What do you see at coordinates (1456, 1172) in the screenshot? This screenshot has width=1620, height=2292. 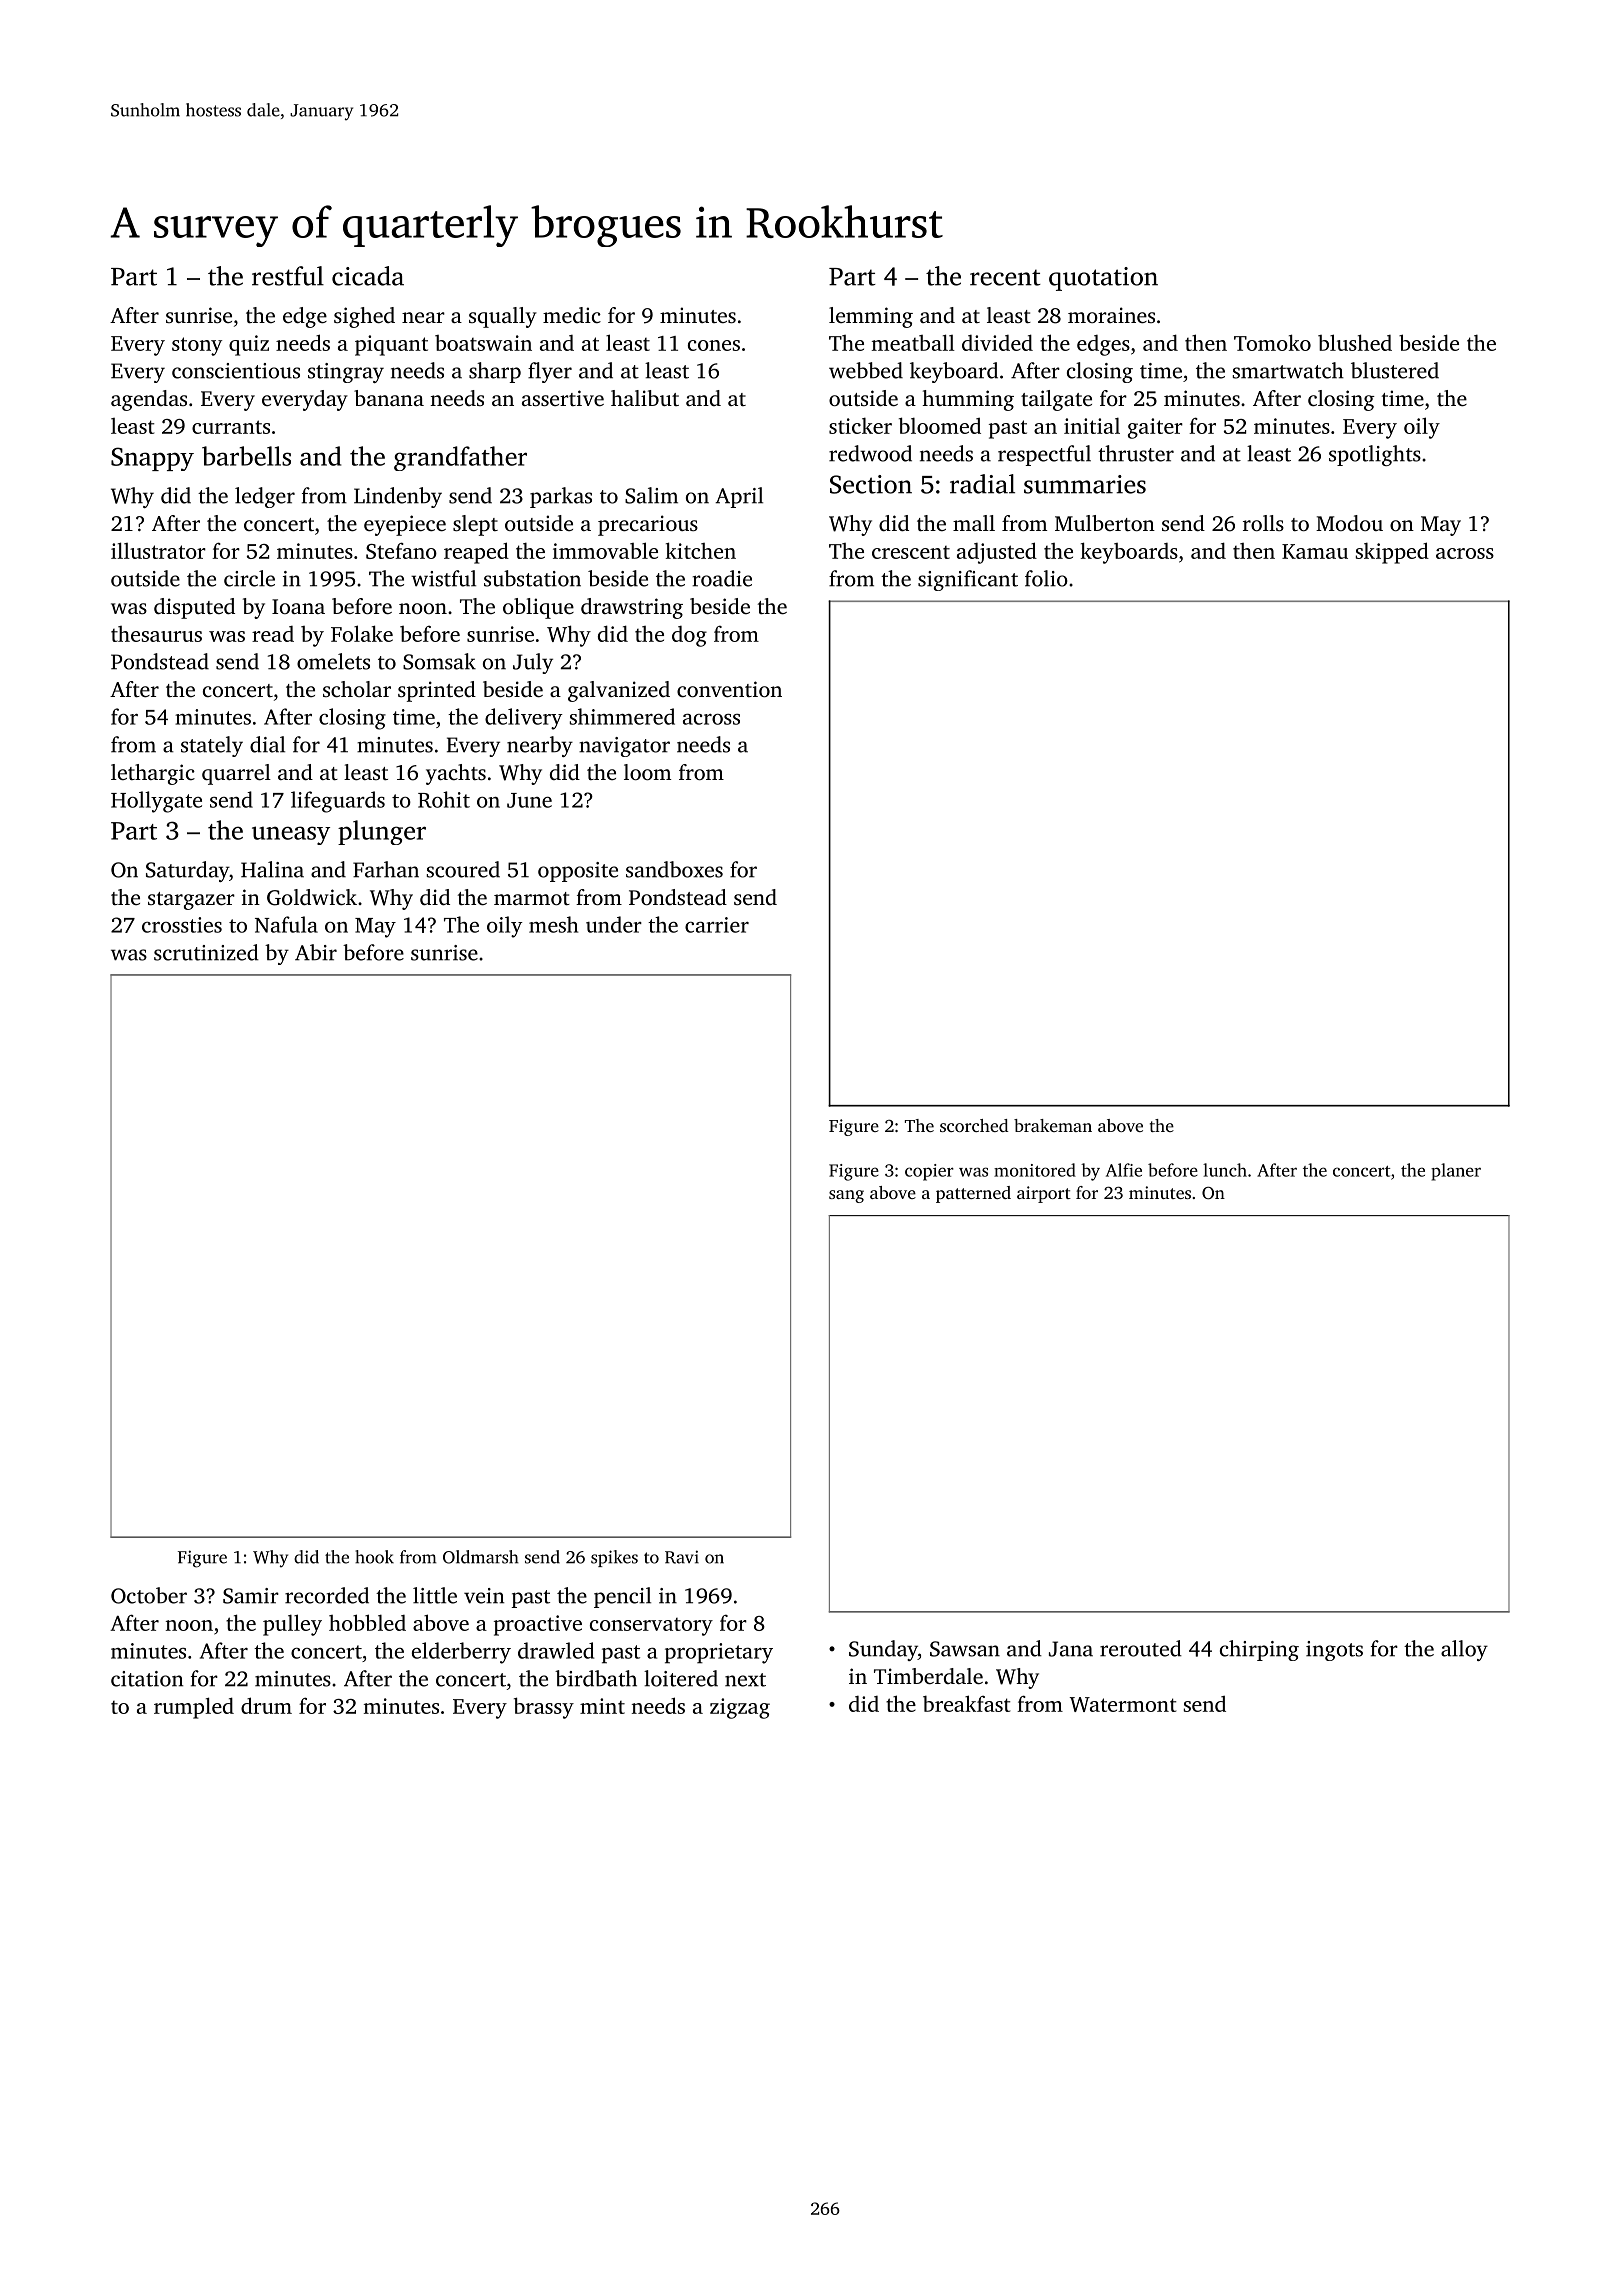 I see `planer` at bounding box center [1456, 1172].
